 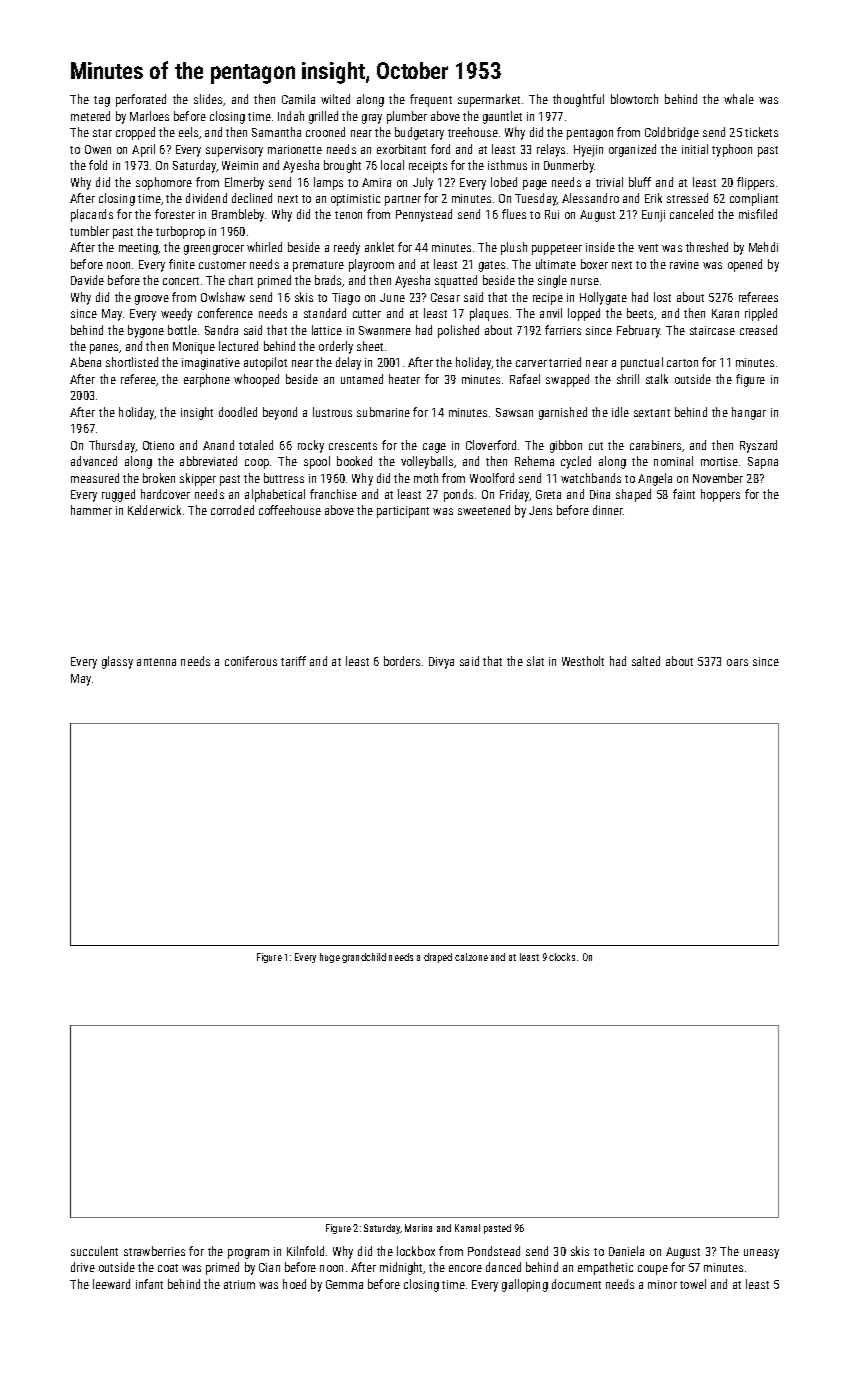 What do you see at coordinates (525, 1285) in the page?
I see `galloping` at bounding box center [525, 1285].
